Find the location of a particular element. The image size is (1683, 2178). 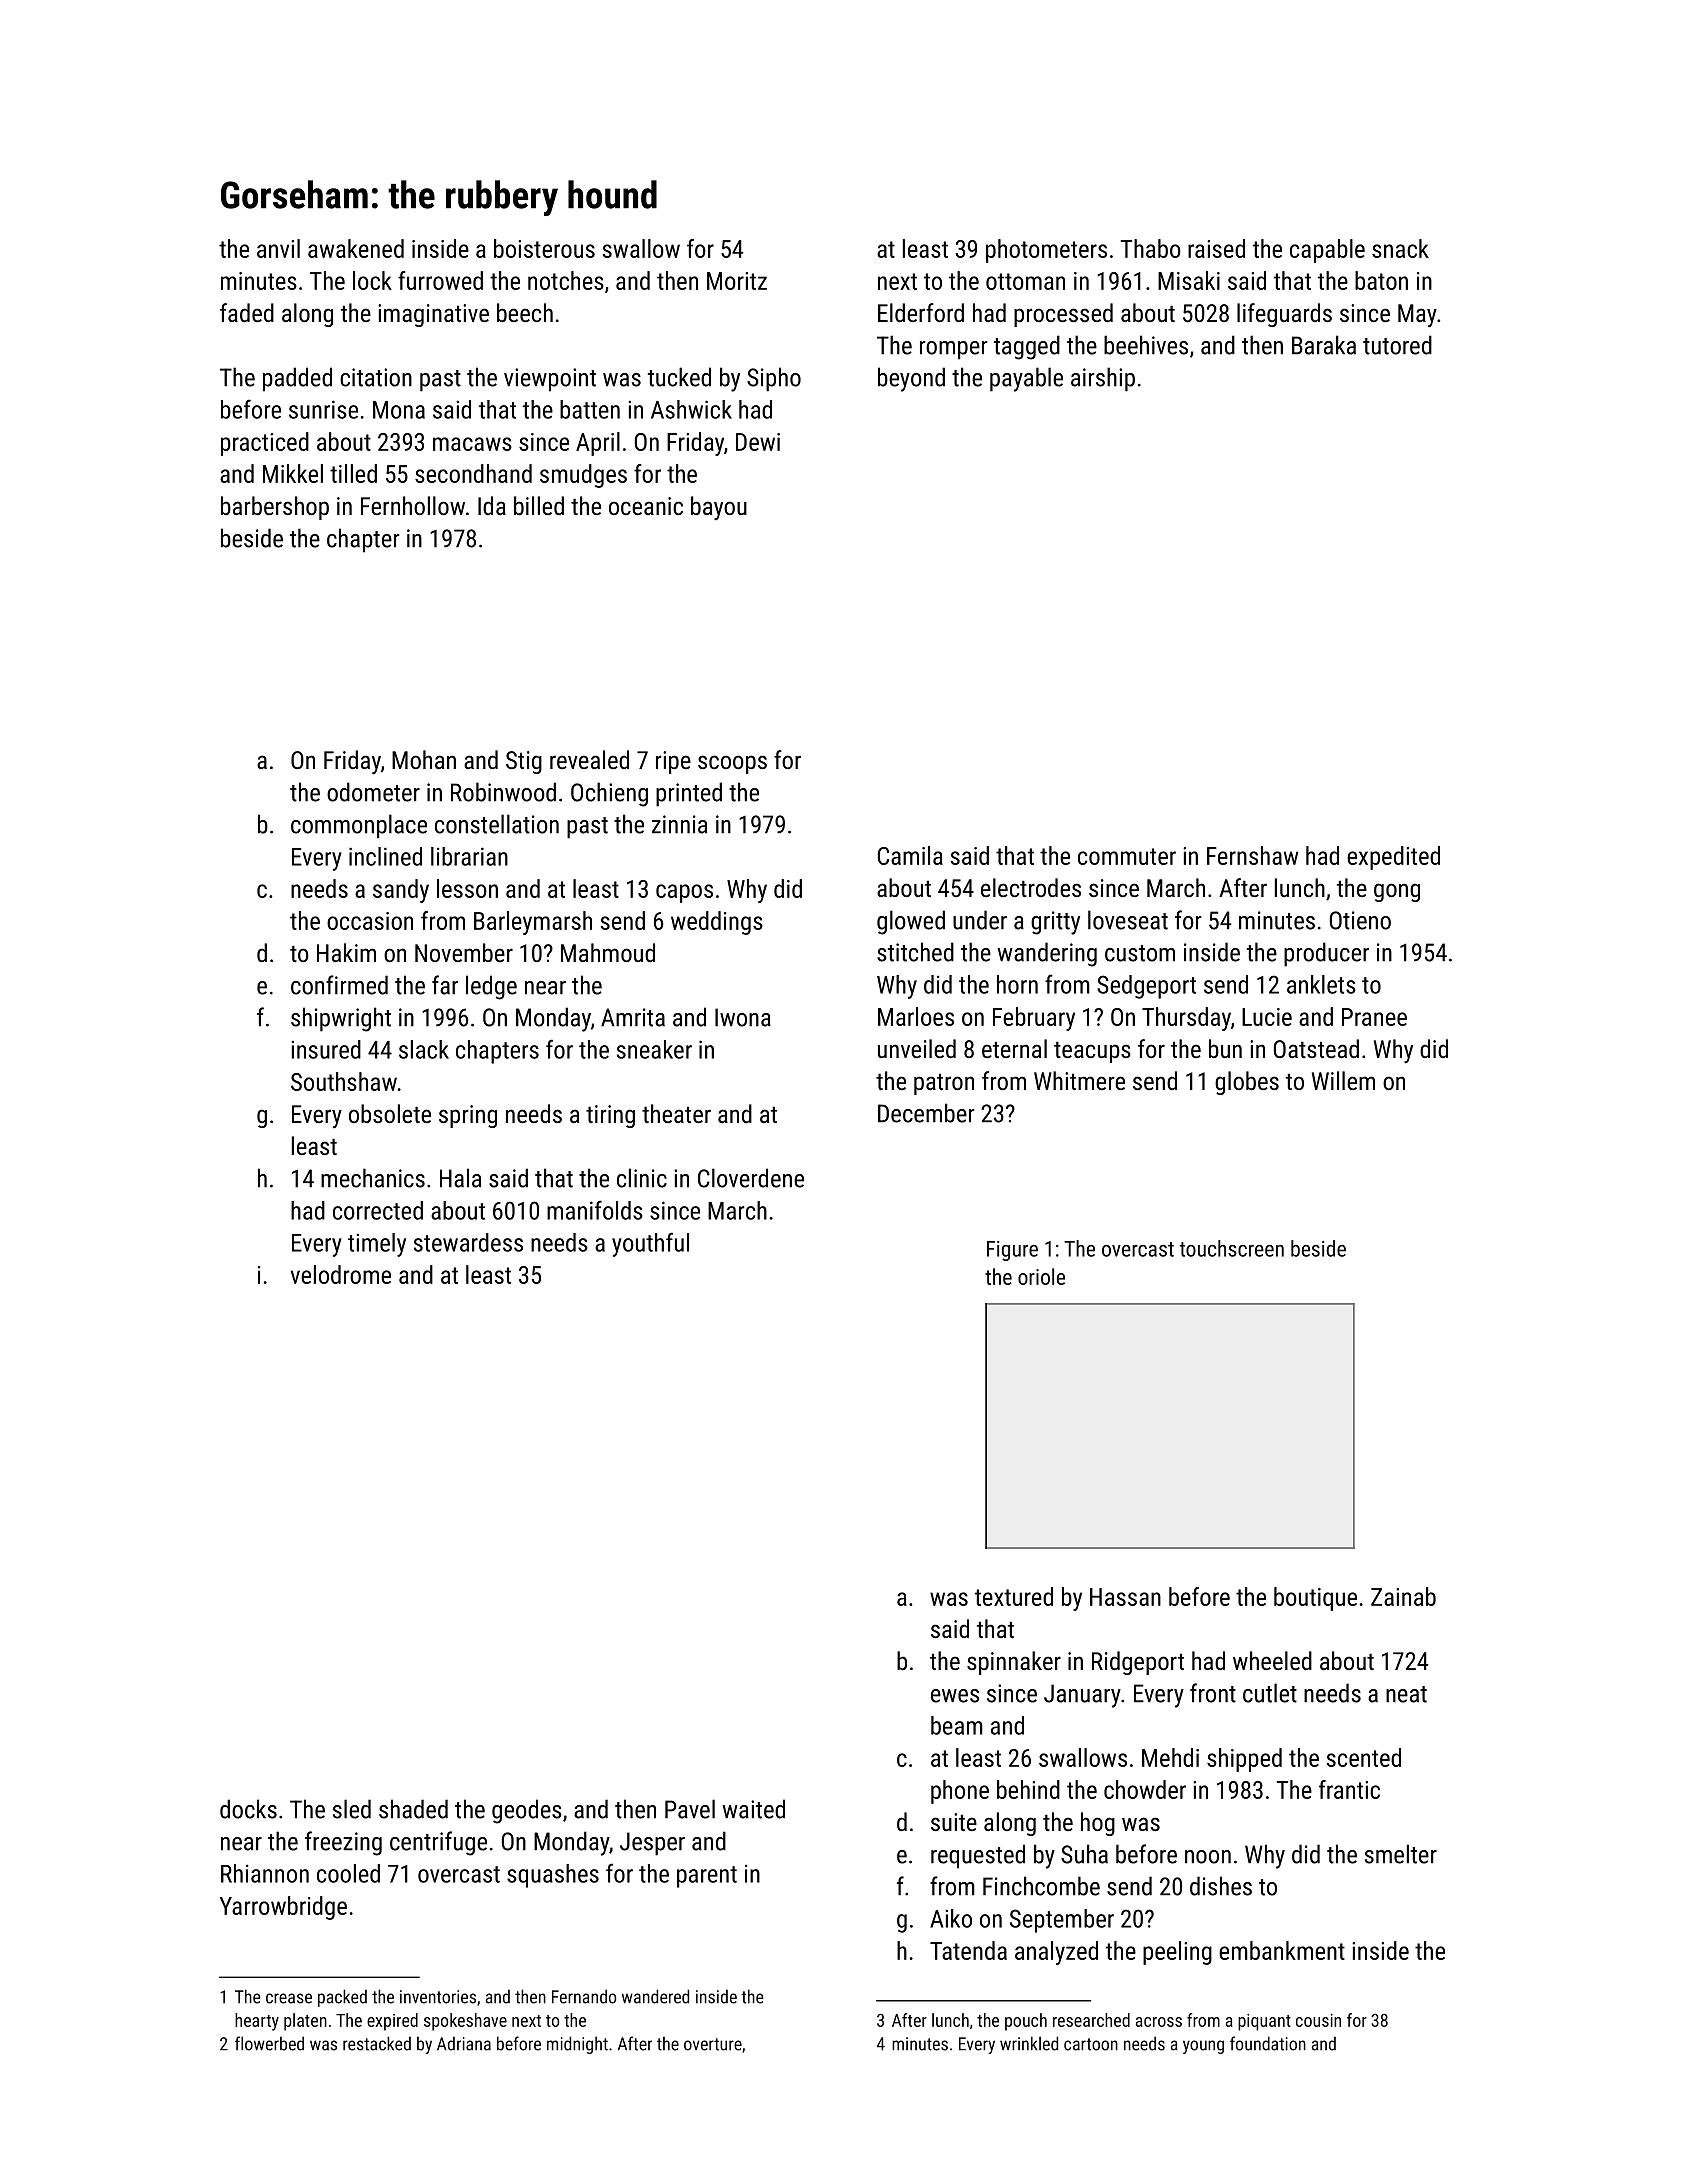

snack is located at coordinates (1400, 248).
